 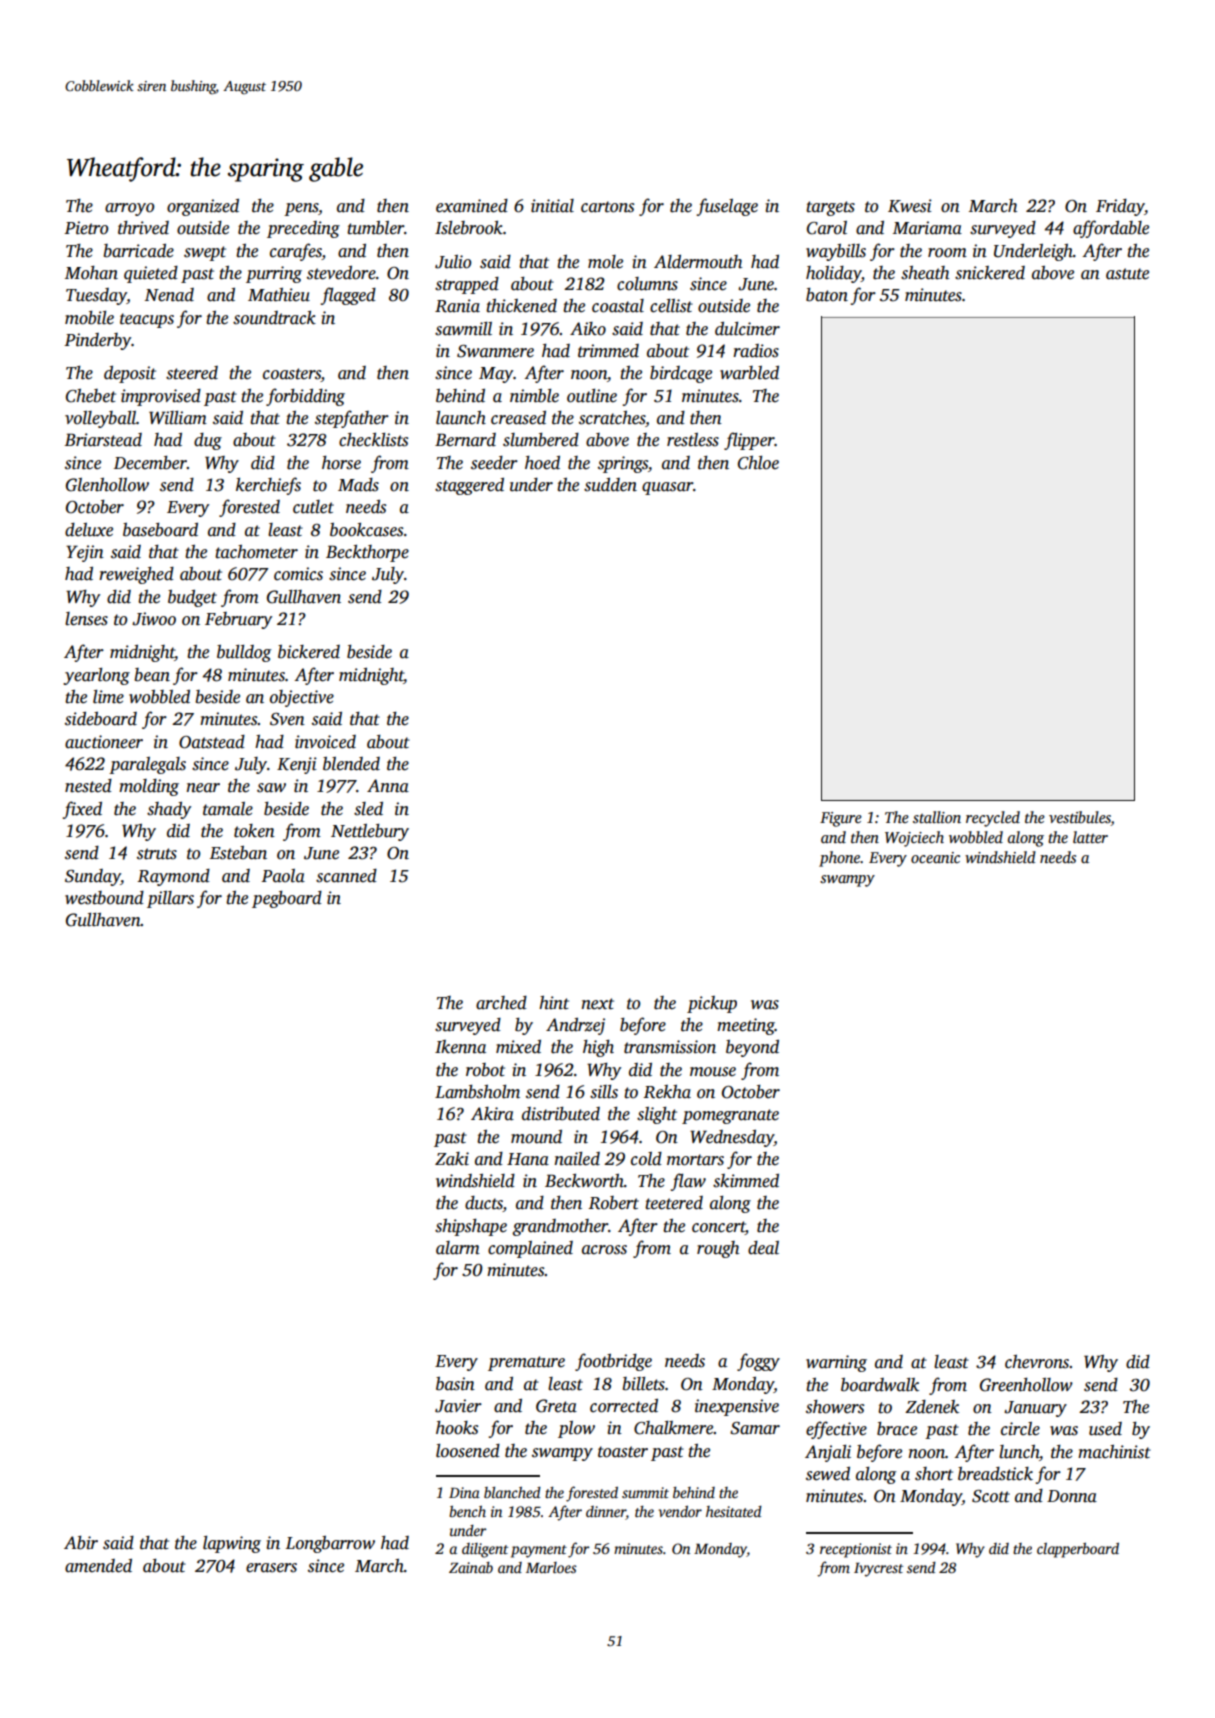 I want to click on Friday, so click(x=1120, y=207).
